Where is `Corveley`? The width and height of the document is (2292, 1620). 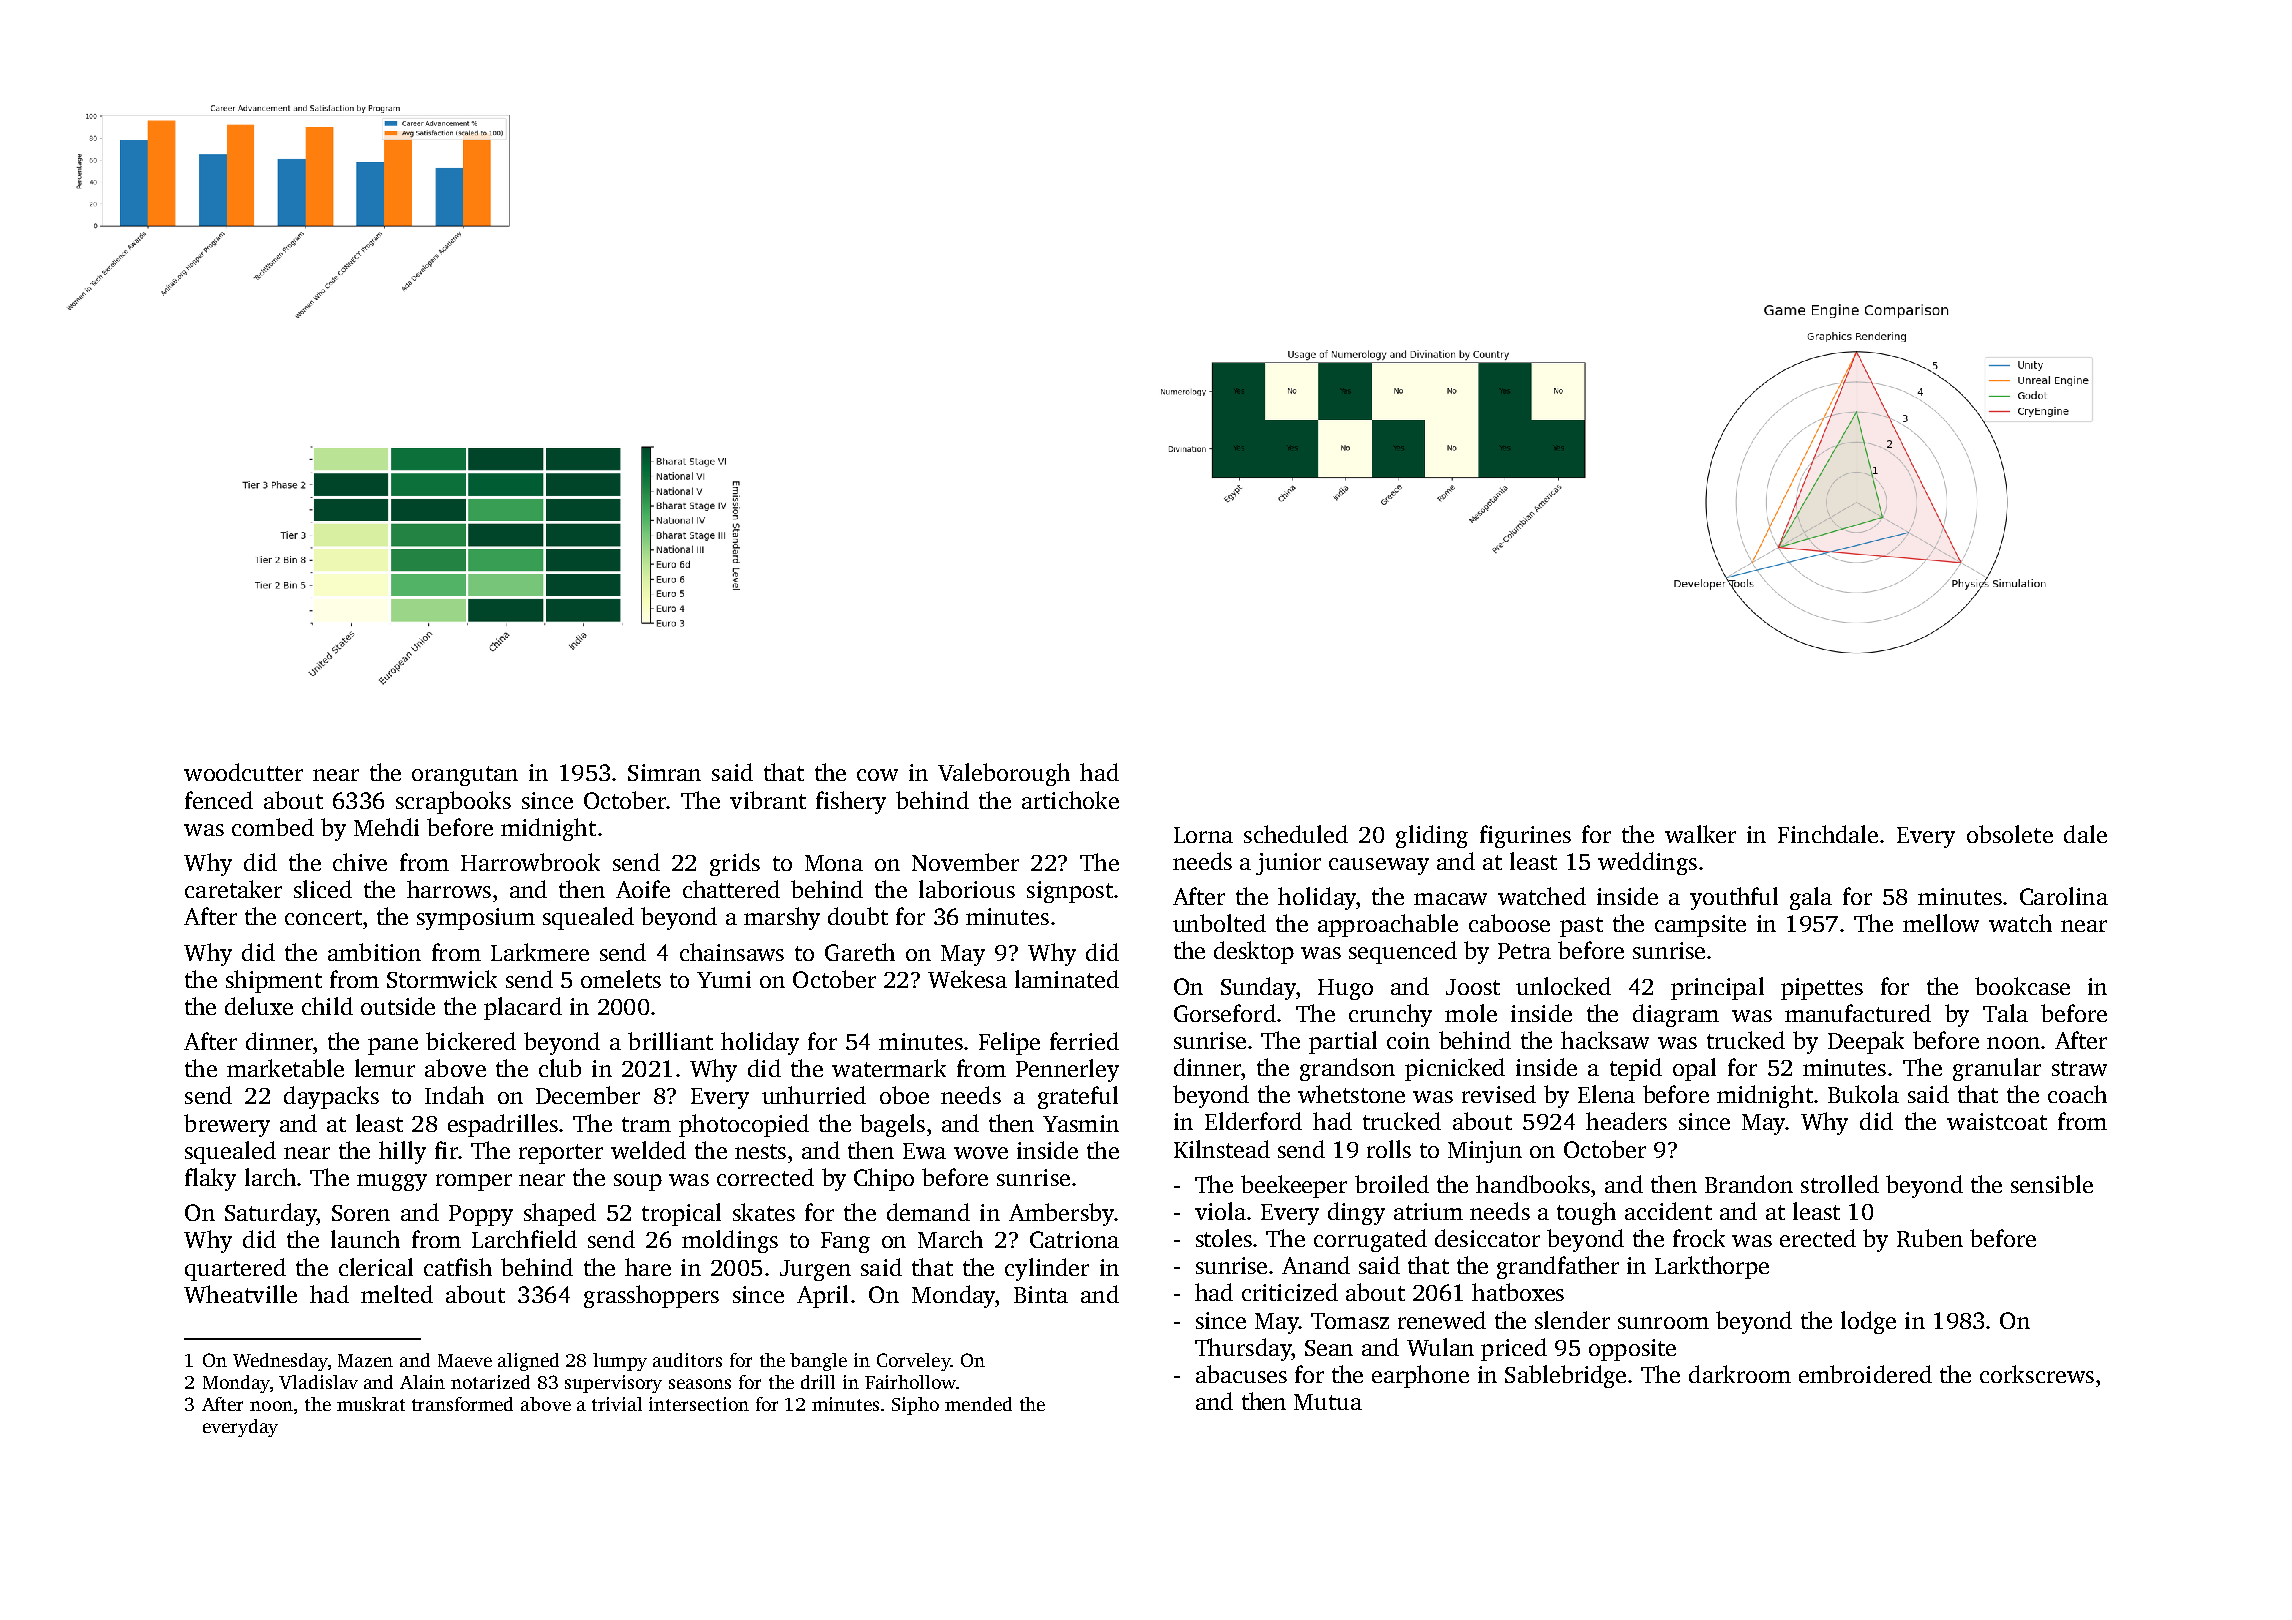 Corveley is located at coordinates (914, 1362).
